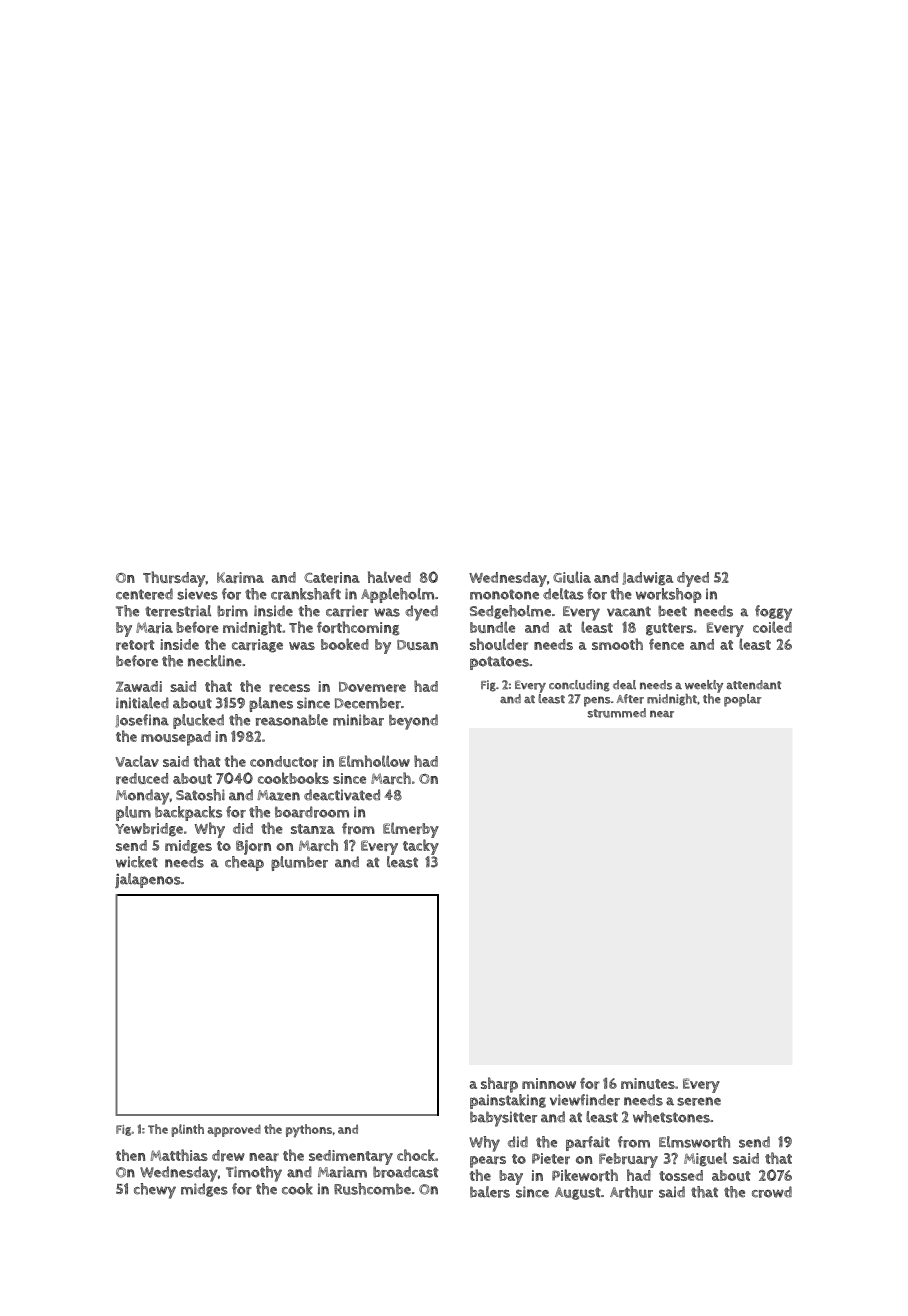 Image resolution: width=908 pixels, height=1316 pixels. I want to click on December, so click(368, 703).
